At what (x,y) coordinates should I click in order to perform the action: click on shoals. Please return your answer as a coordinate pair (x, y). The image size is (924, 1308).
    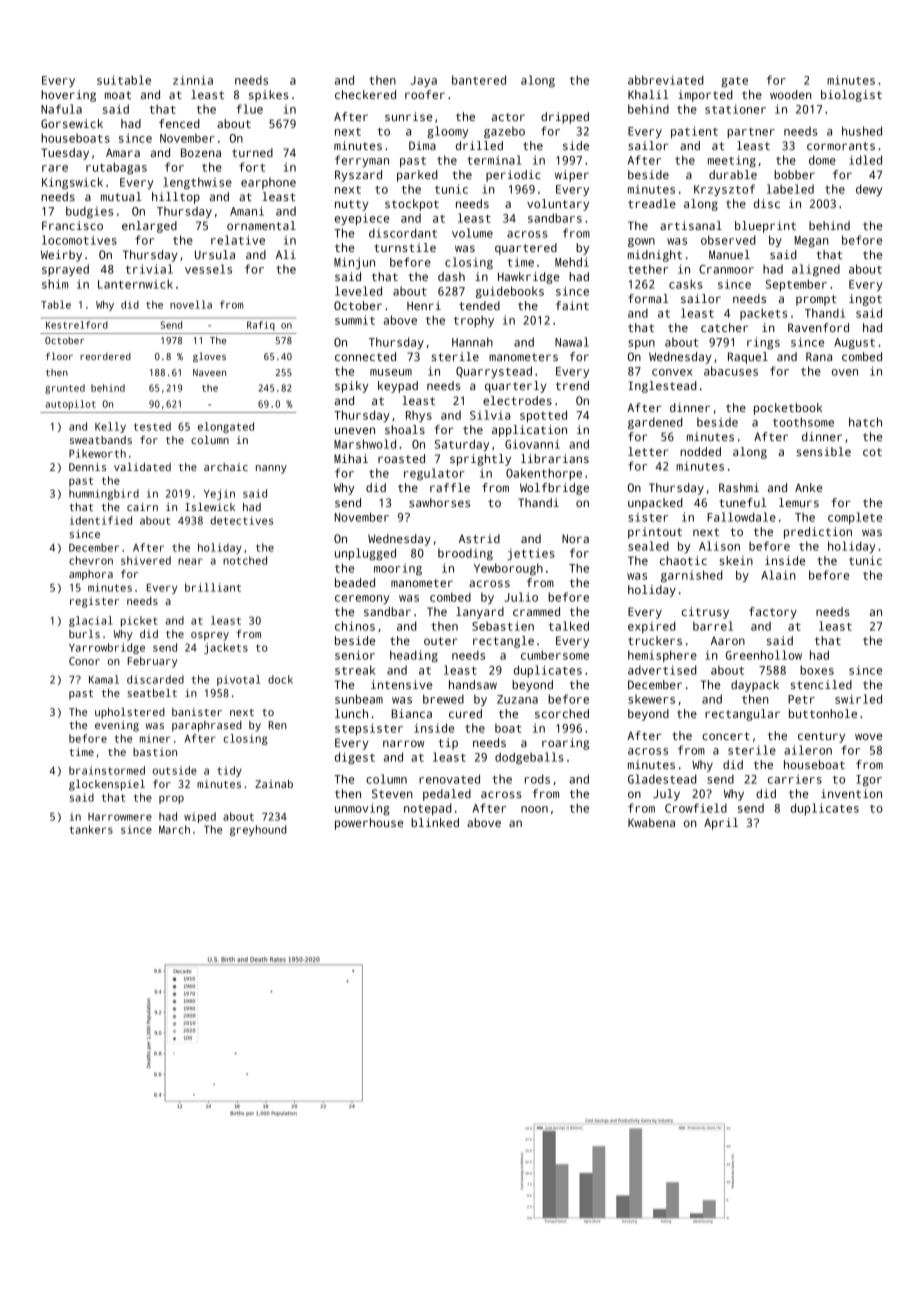
    Looking at the image, I should click on (405, 429).
